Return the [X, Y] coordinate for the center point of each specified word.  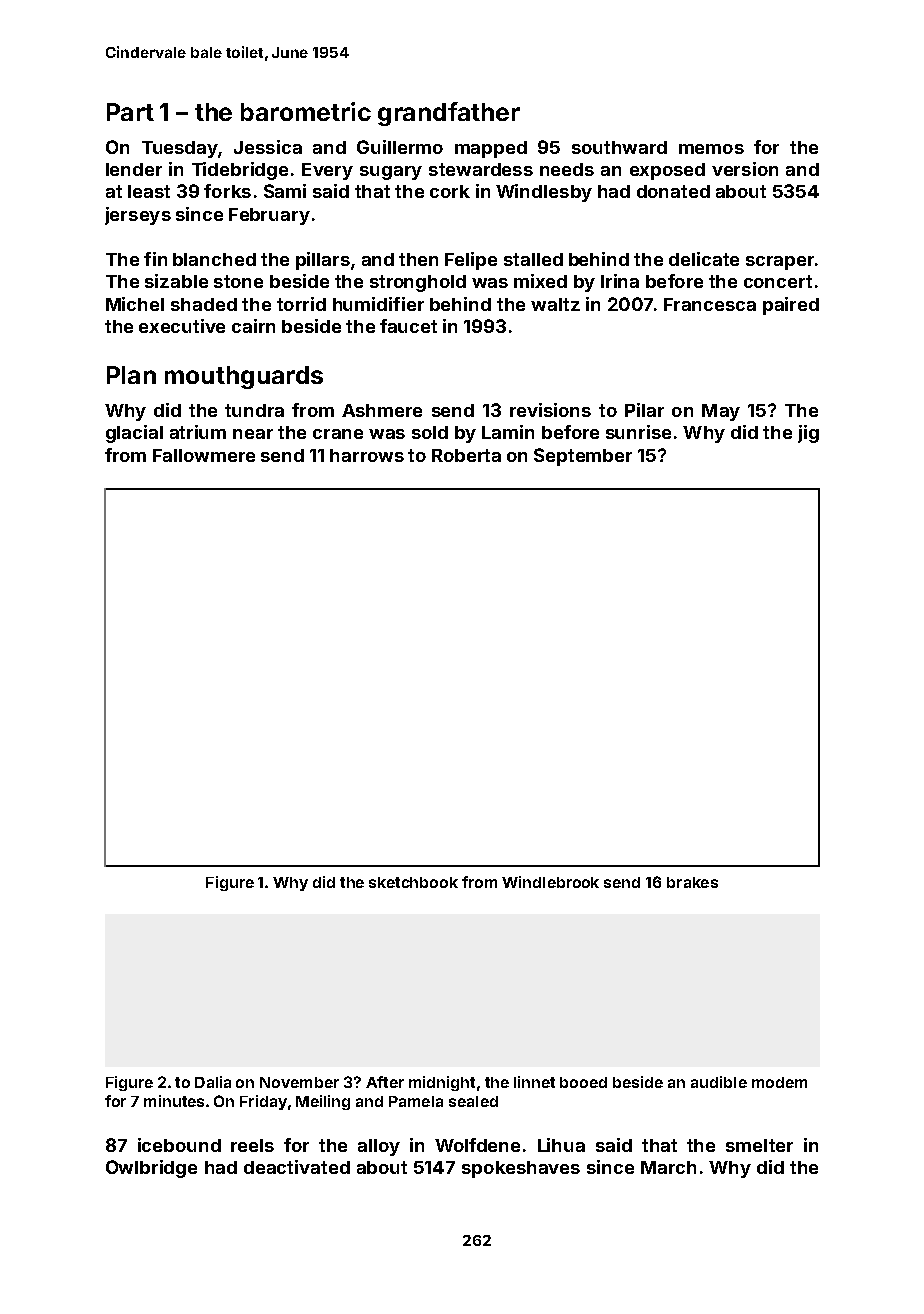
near [253, 434]
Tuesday [180, 149]
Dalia [213, 1082]
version [745, 169]
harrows [367, 455]
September [583, 457]
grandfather [449, 114]
